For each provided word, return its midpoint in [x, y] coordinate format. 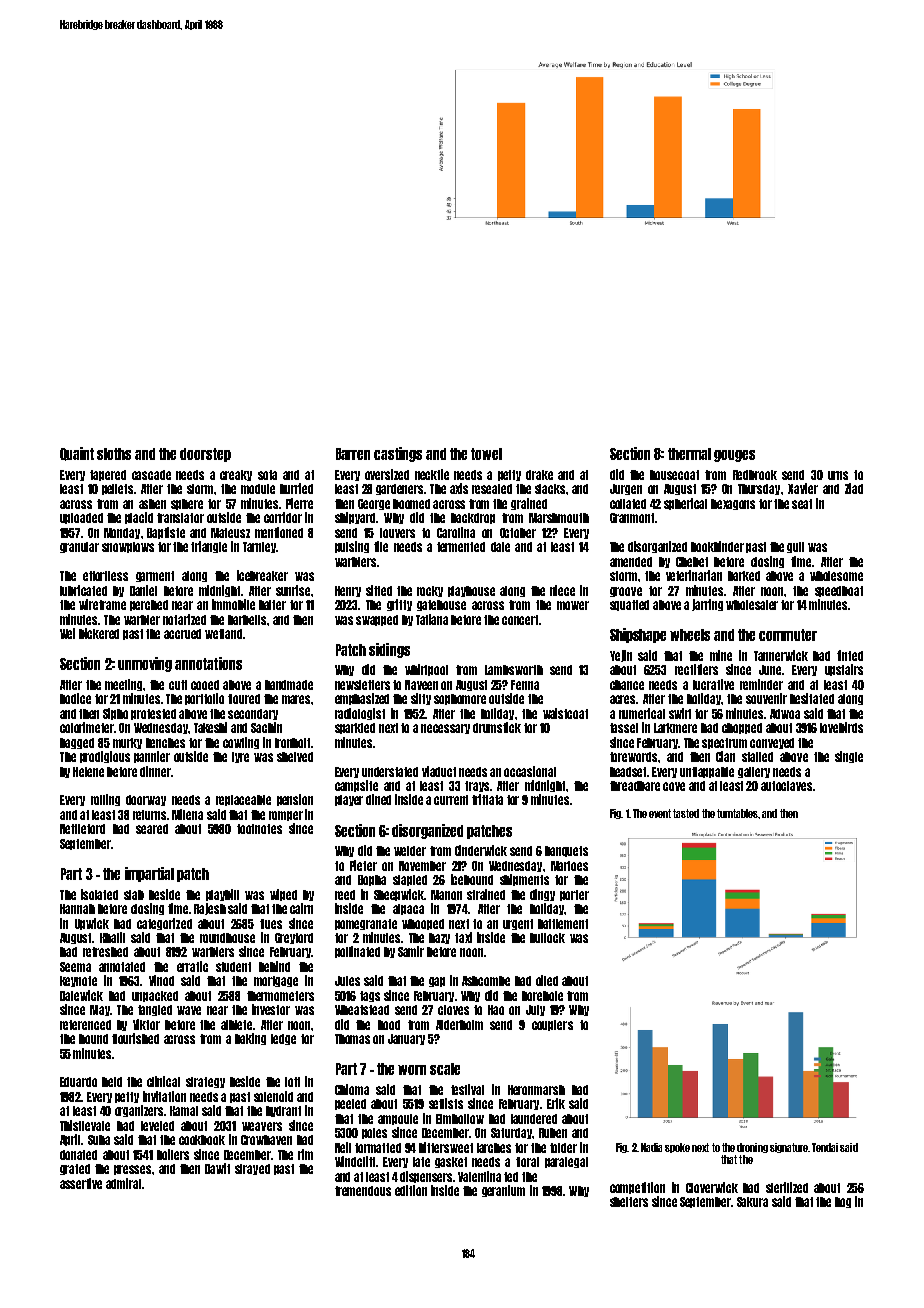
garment [155, 576]
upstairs [844, 670]
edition [411, 1190]
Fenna [525, 685]
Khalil [112, 937]
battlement [563, 924]
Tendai [825, 1147]
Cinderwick [481, 850]
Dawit [217, 1168]
